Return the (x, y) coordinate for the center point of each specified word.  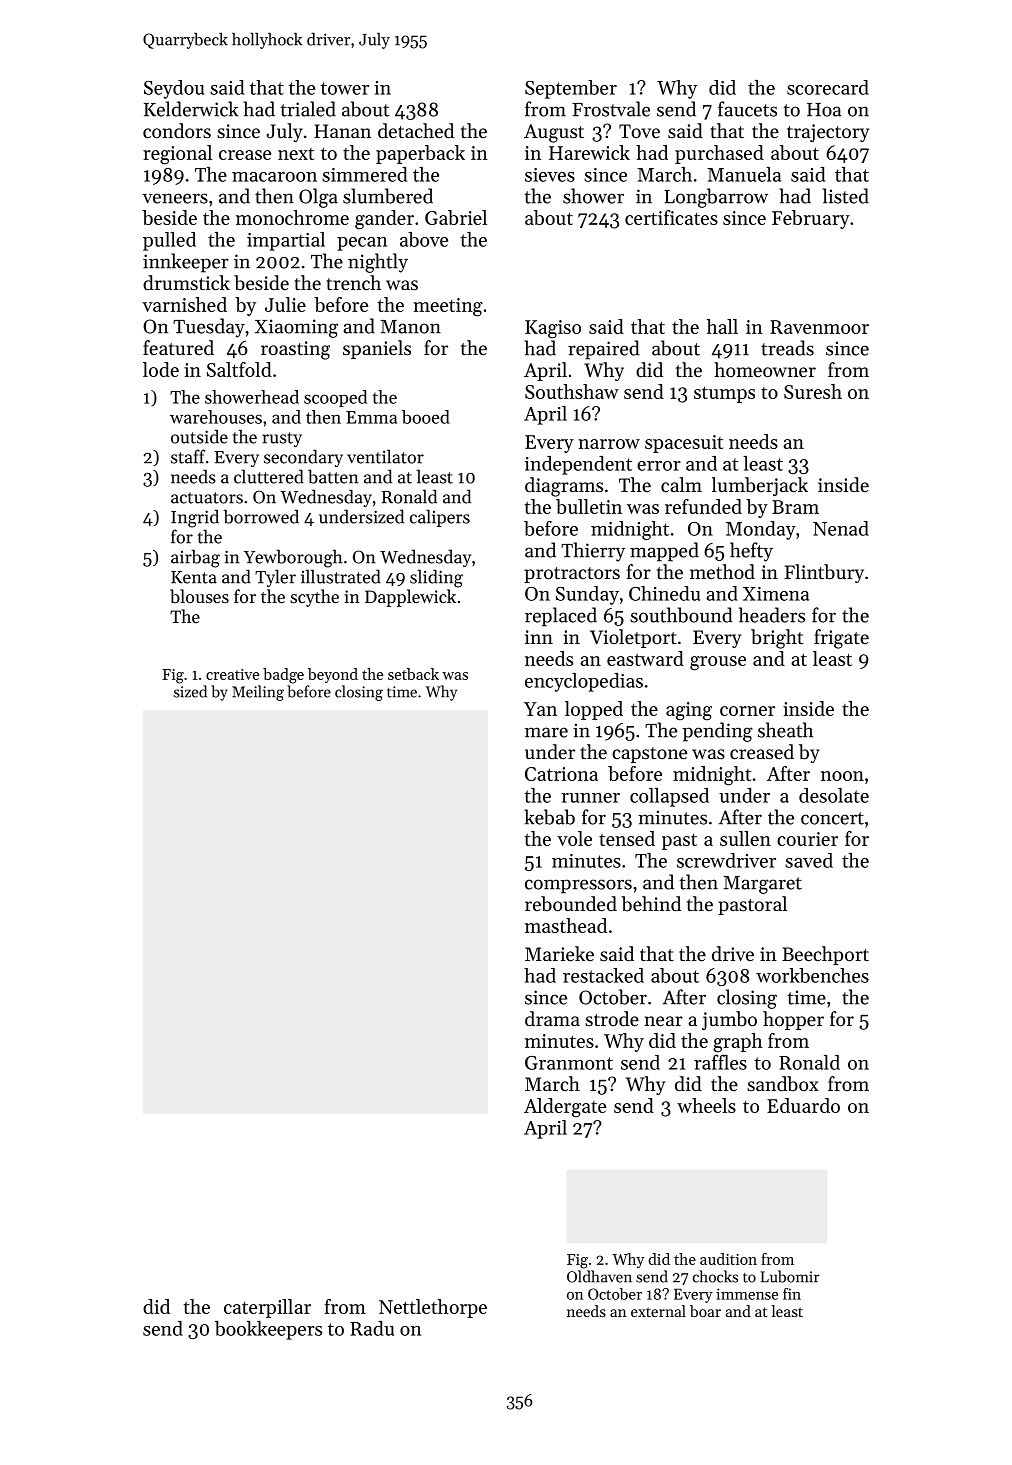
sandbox (783, 1084)
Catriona (561, 774)
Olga (318, 198)
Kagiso (553, 329)
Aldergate (565, 1108)
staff (188, 456)
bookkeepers (268, 1330)
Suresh (813, 391)
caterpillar (267, 1308)
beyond (333, 675)
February (811, 219)
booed (426, 417)
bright (777, 639)
